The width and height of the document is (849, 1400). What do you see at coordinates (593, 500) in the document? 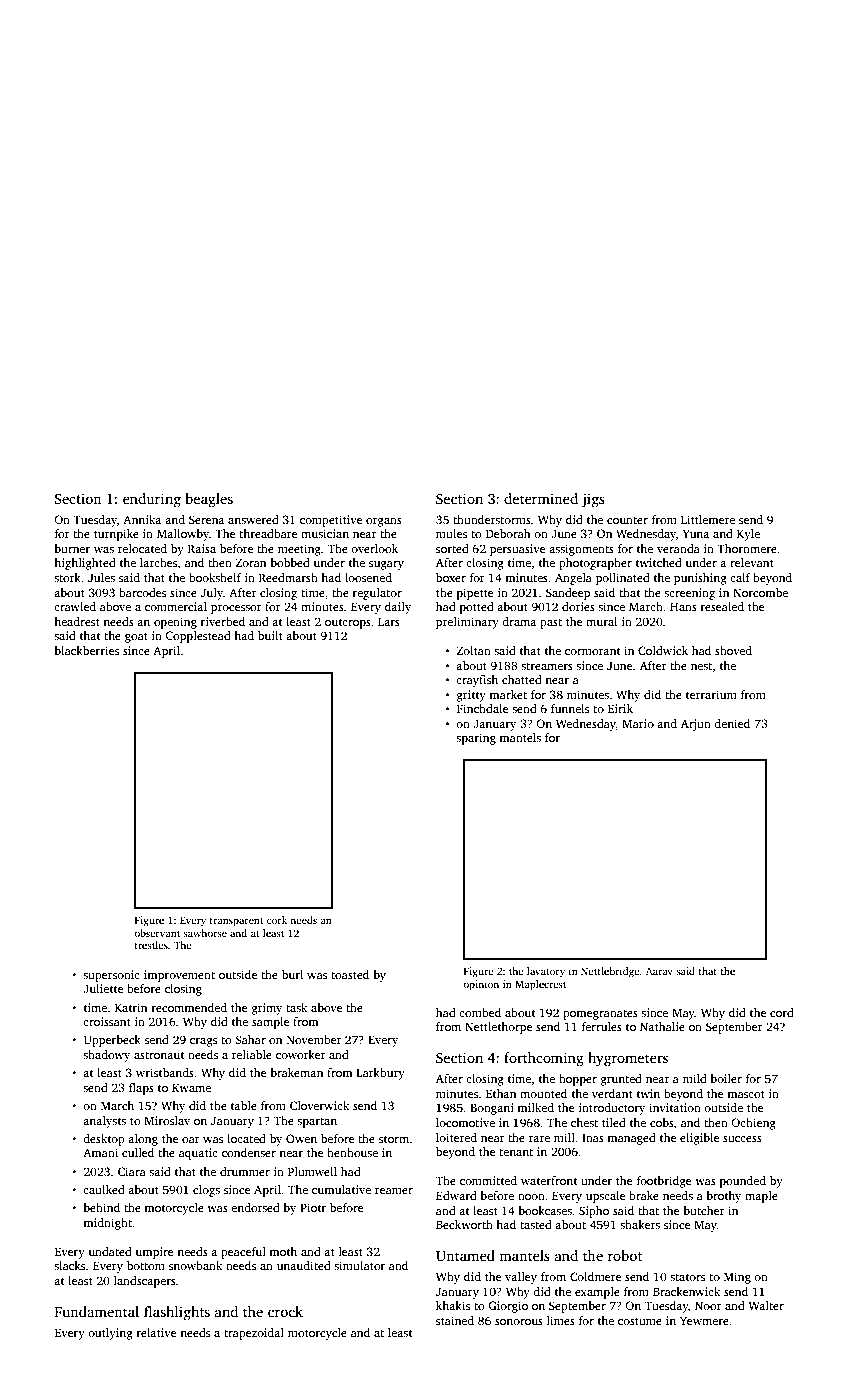
I see `jigs` at bounding box center [593, 500].
